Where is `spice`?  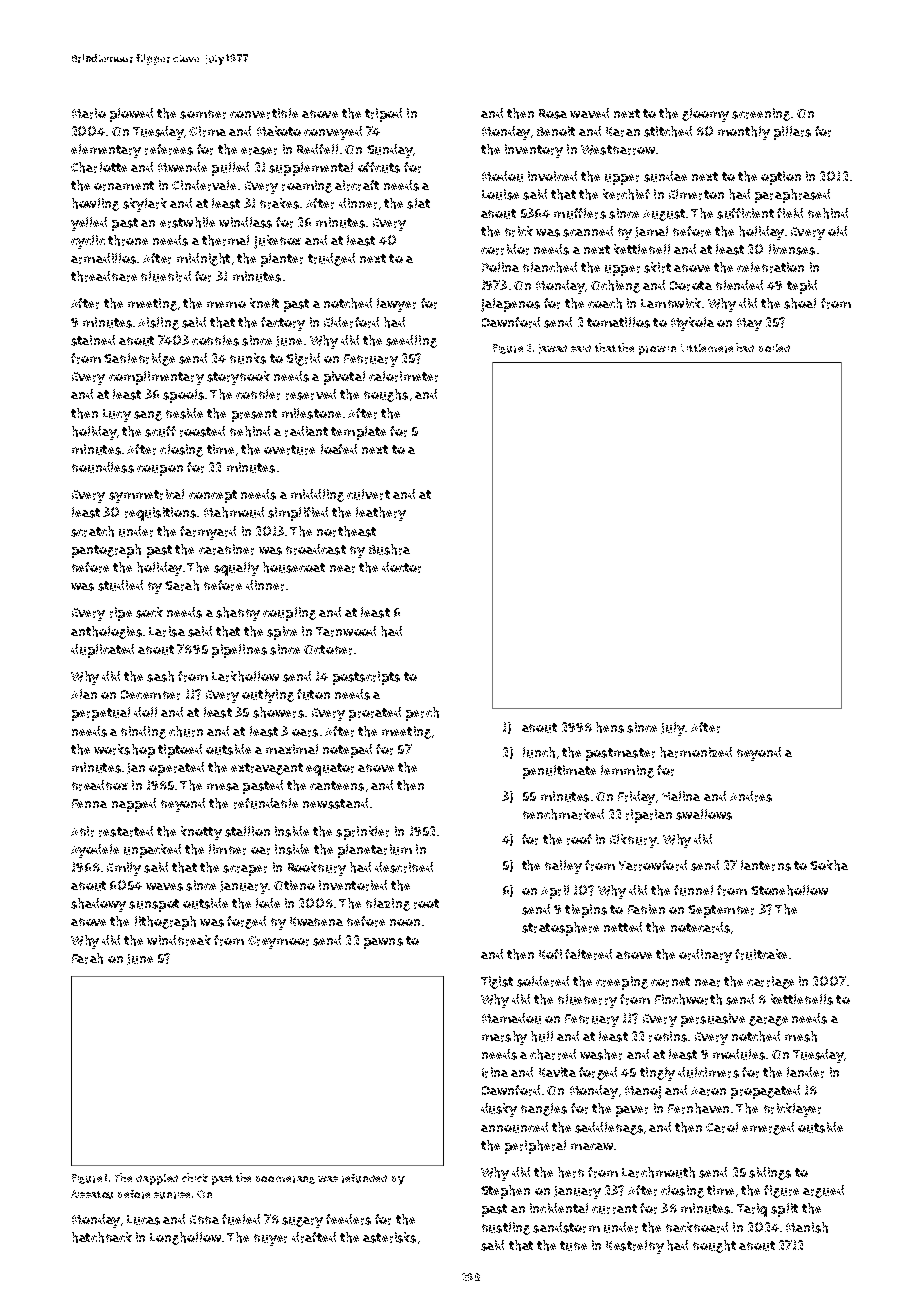 spice is located at coordinates (282, 633).
